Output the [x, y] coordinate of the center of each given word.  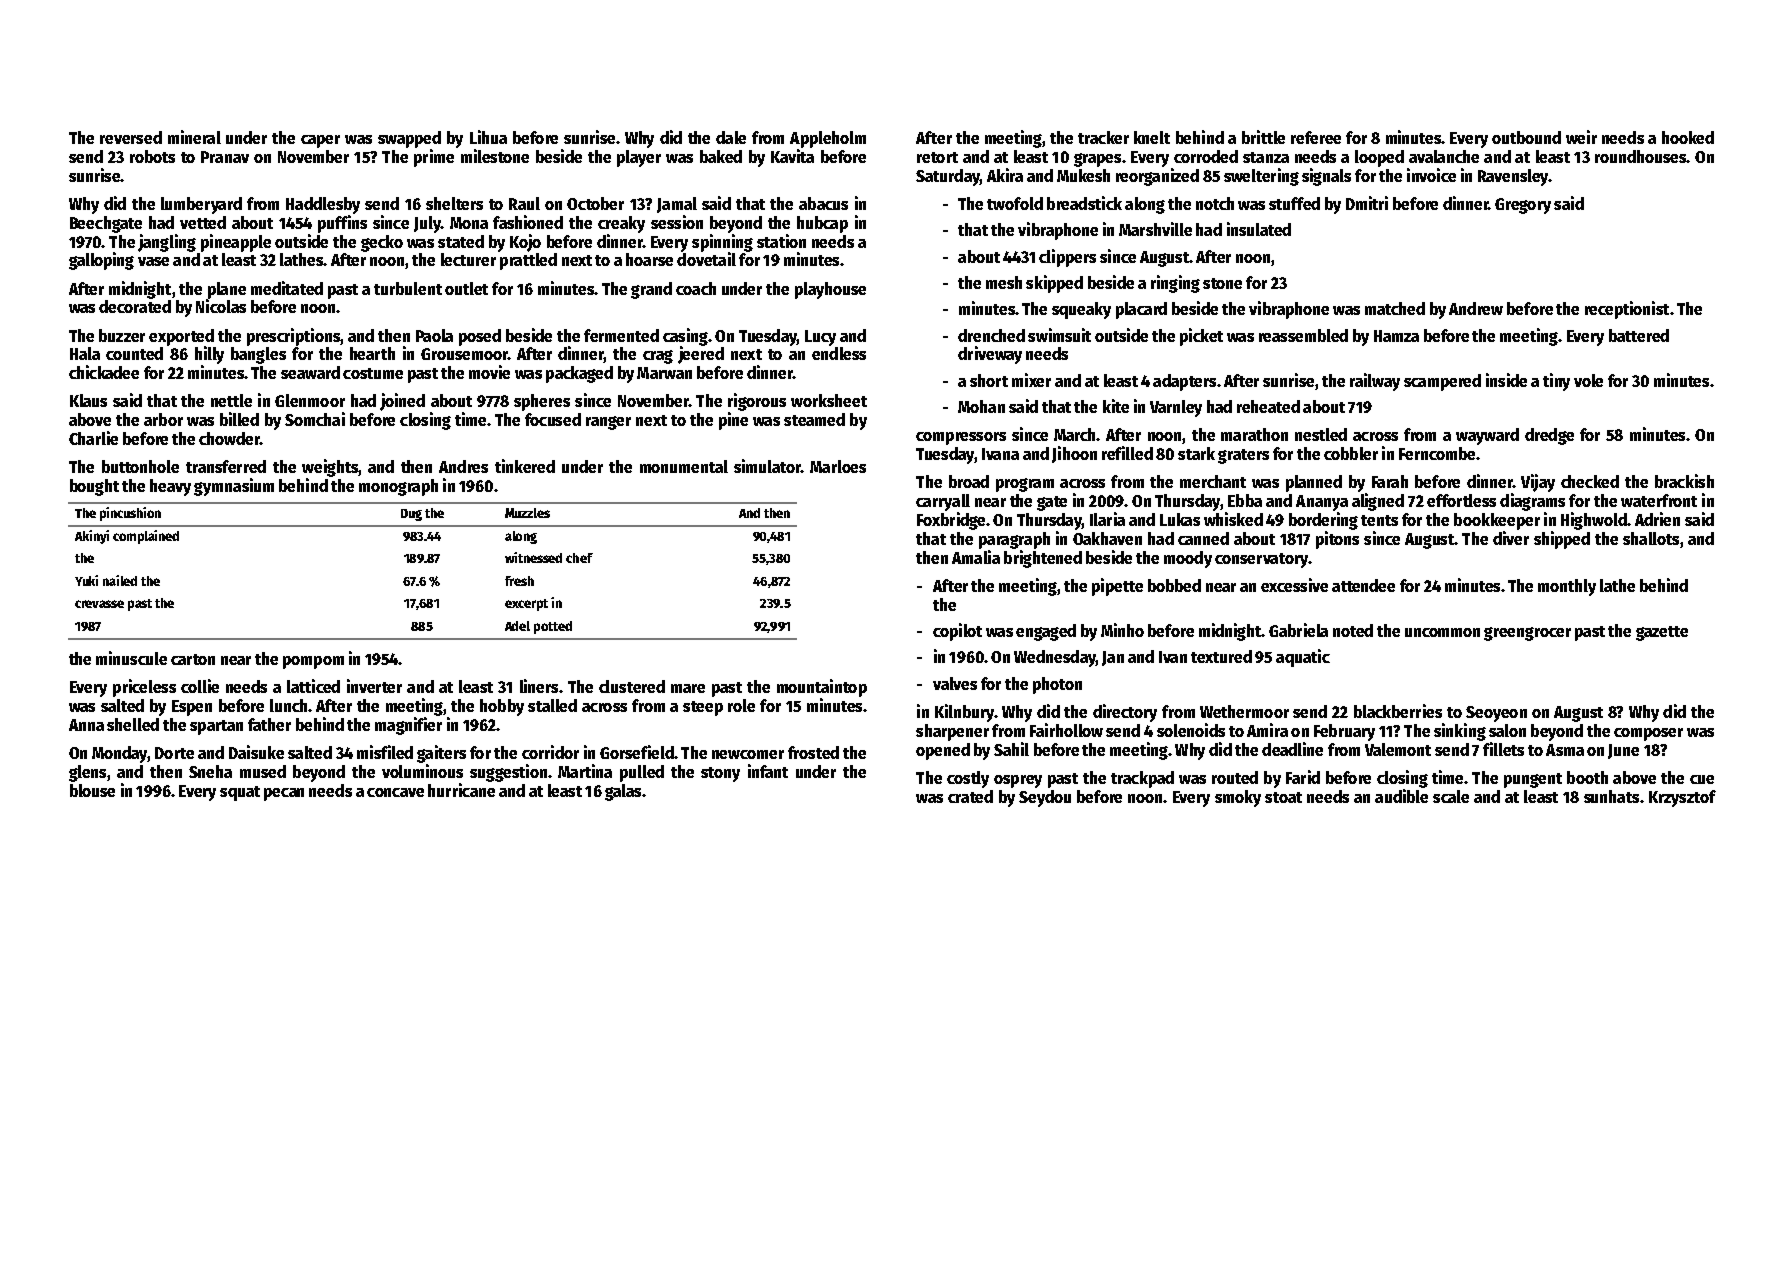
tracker [1103, 137]
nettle [231, 400]
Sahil [1011, 749]
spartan [216, 727]
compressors [961, 438]
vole [1588, 380]
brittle [1263, 137]
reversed [131, 137]
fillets [1503, 749]
